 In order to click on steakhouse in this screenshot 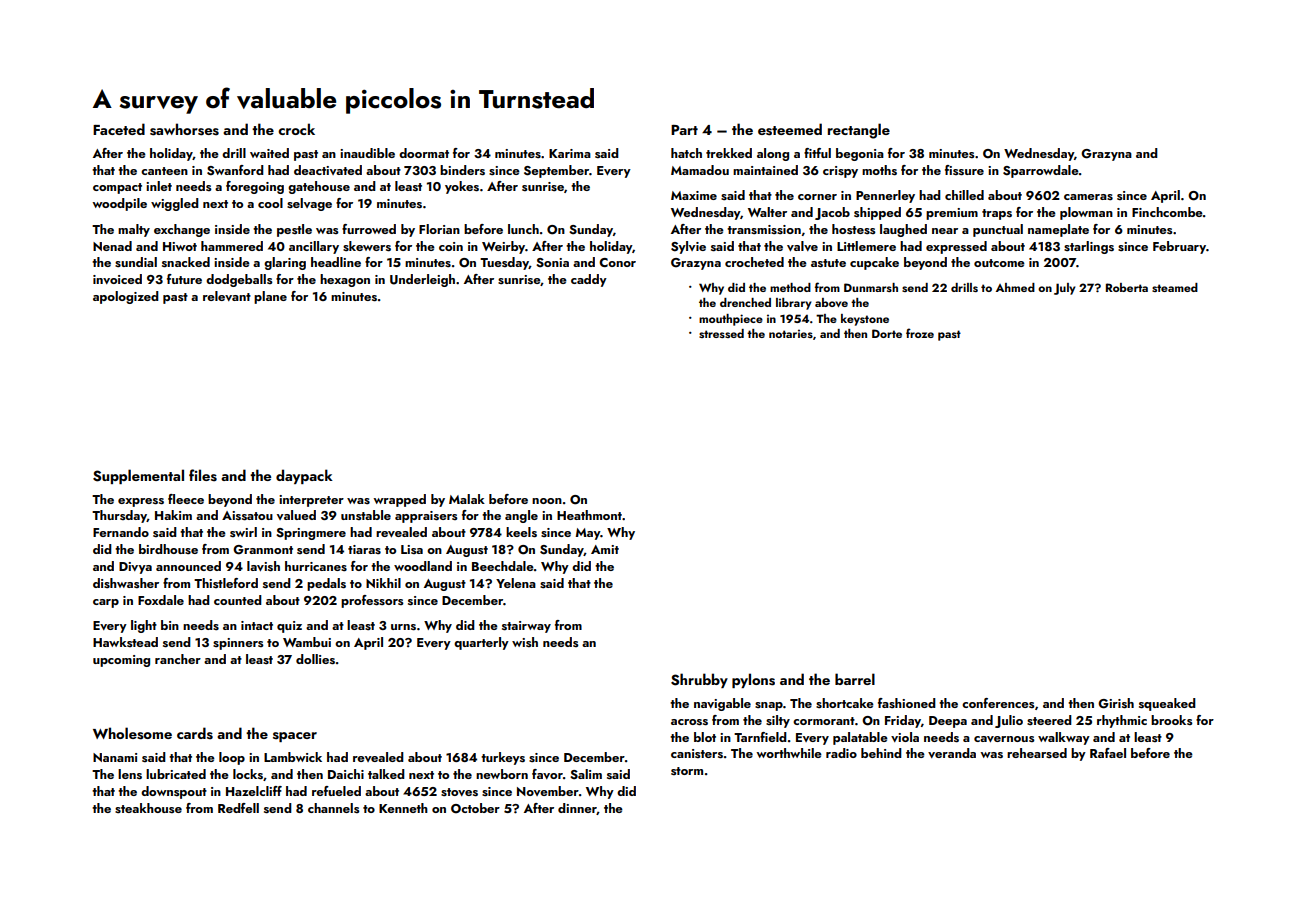, I will do `click(148, 808)`.
